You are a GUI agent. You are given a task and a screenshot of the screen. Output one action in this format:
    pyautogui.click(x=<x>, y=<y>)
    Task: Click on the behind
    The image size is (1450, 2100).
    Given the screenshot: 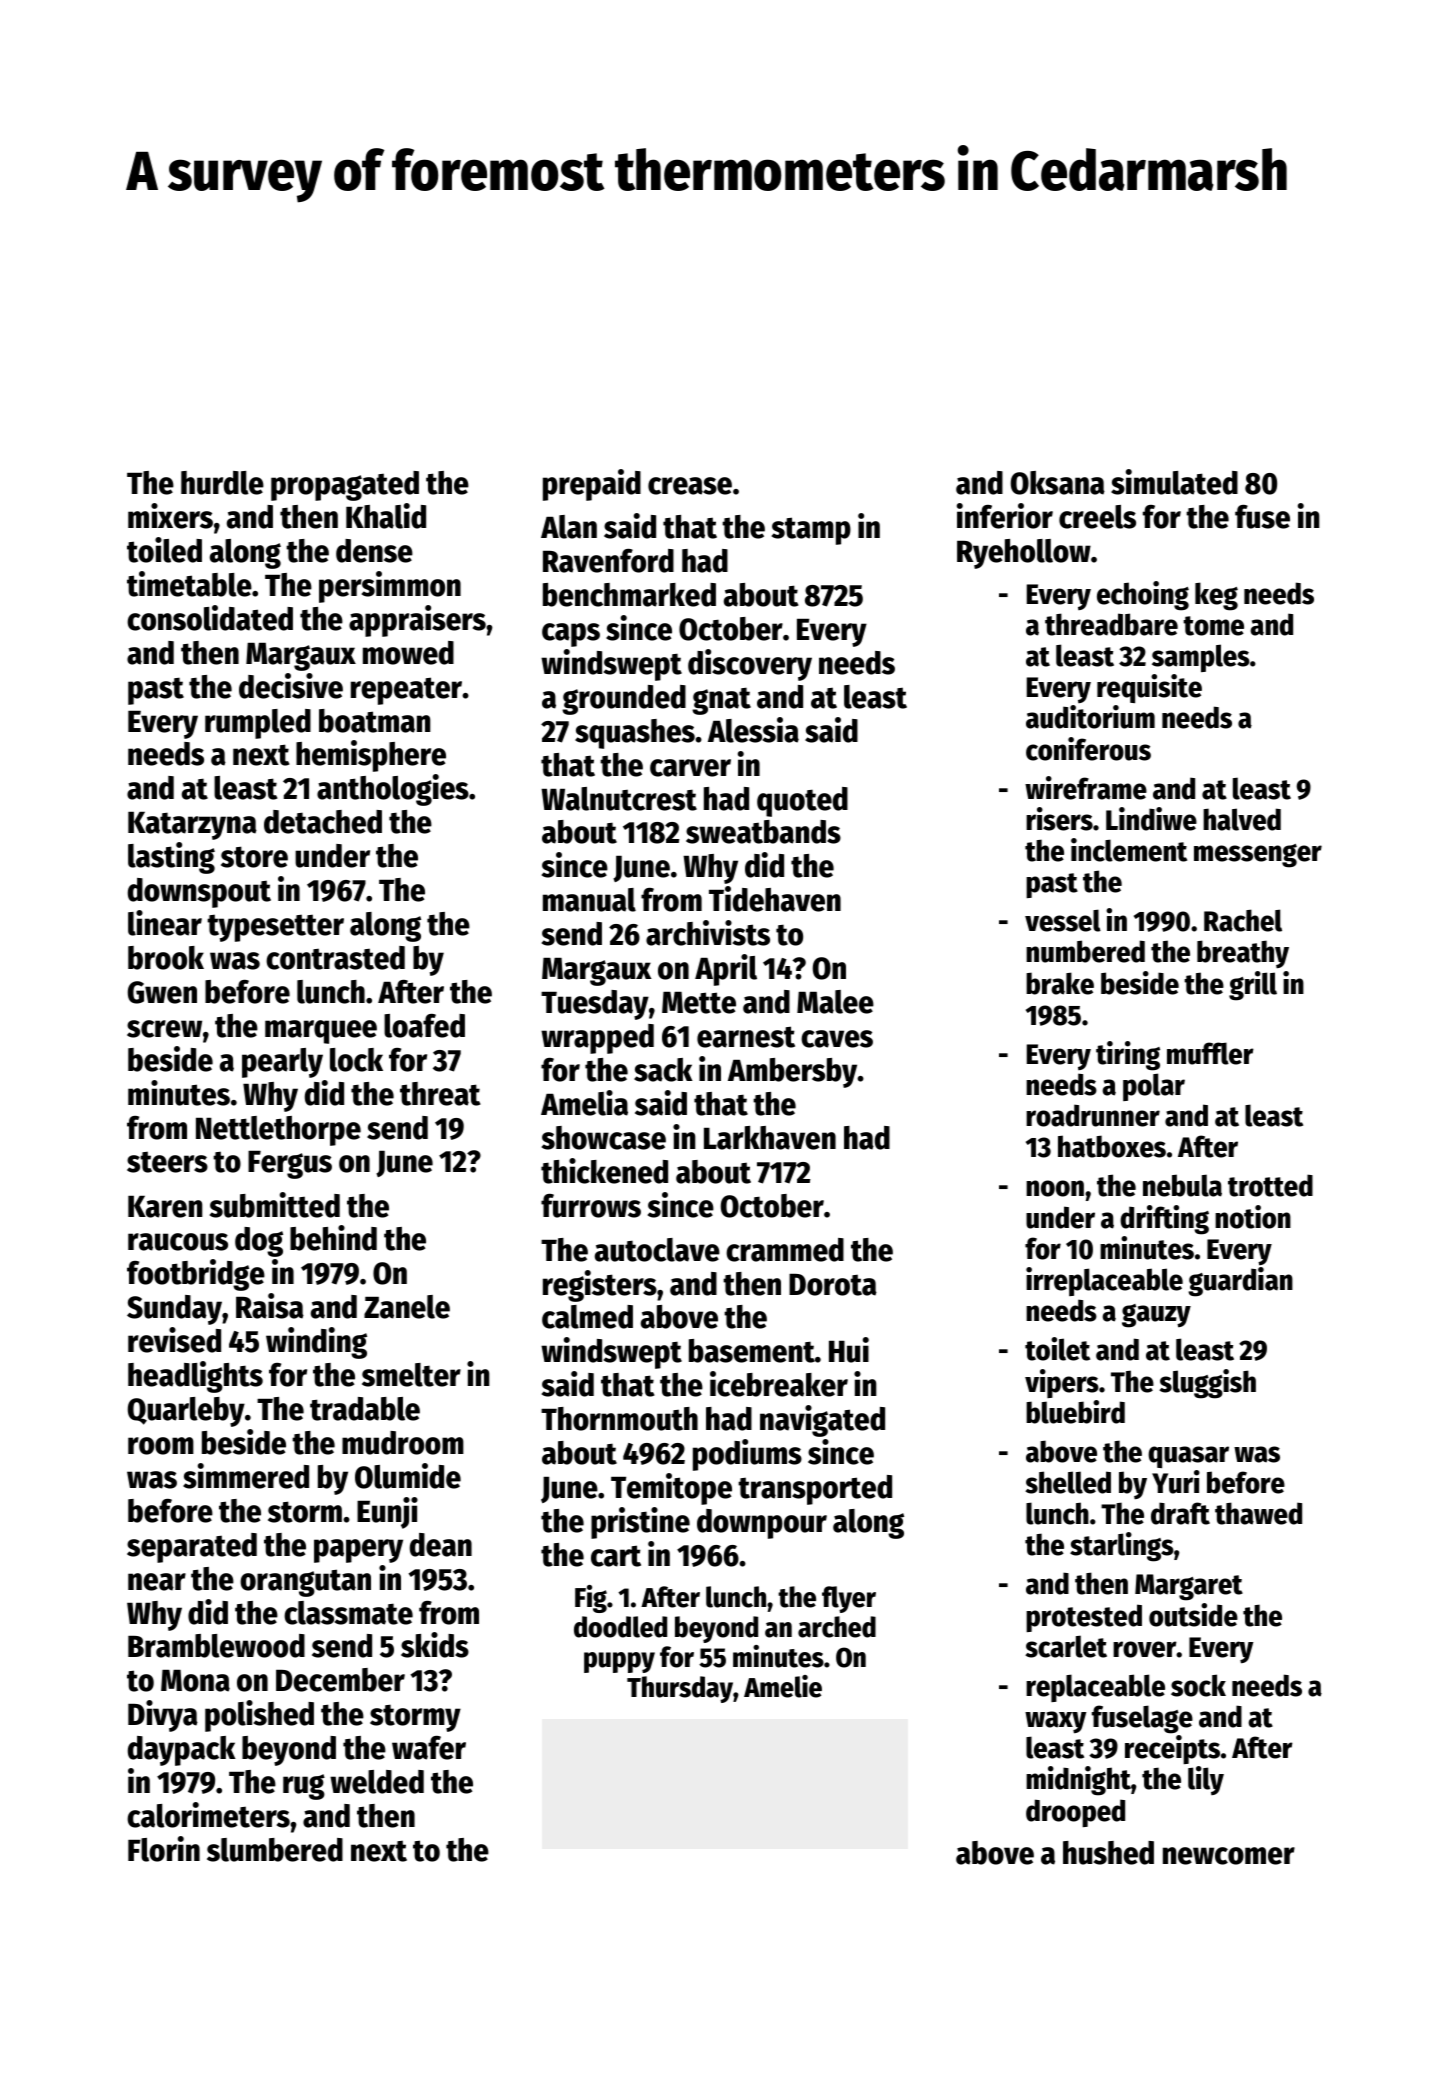 What is the action you would take?
    pyautogui.click(x=333, y=1238)
